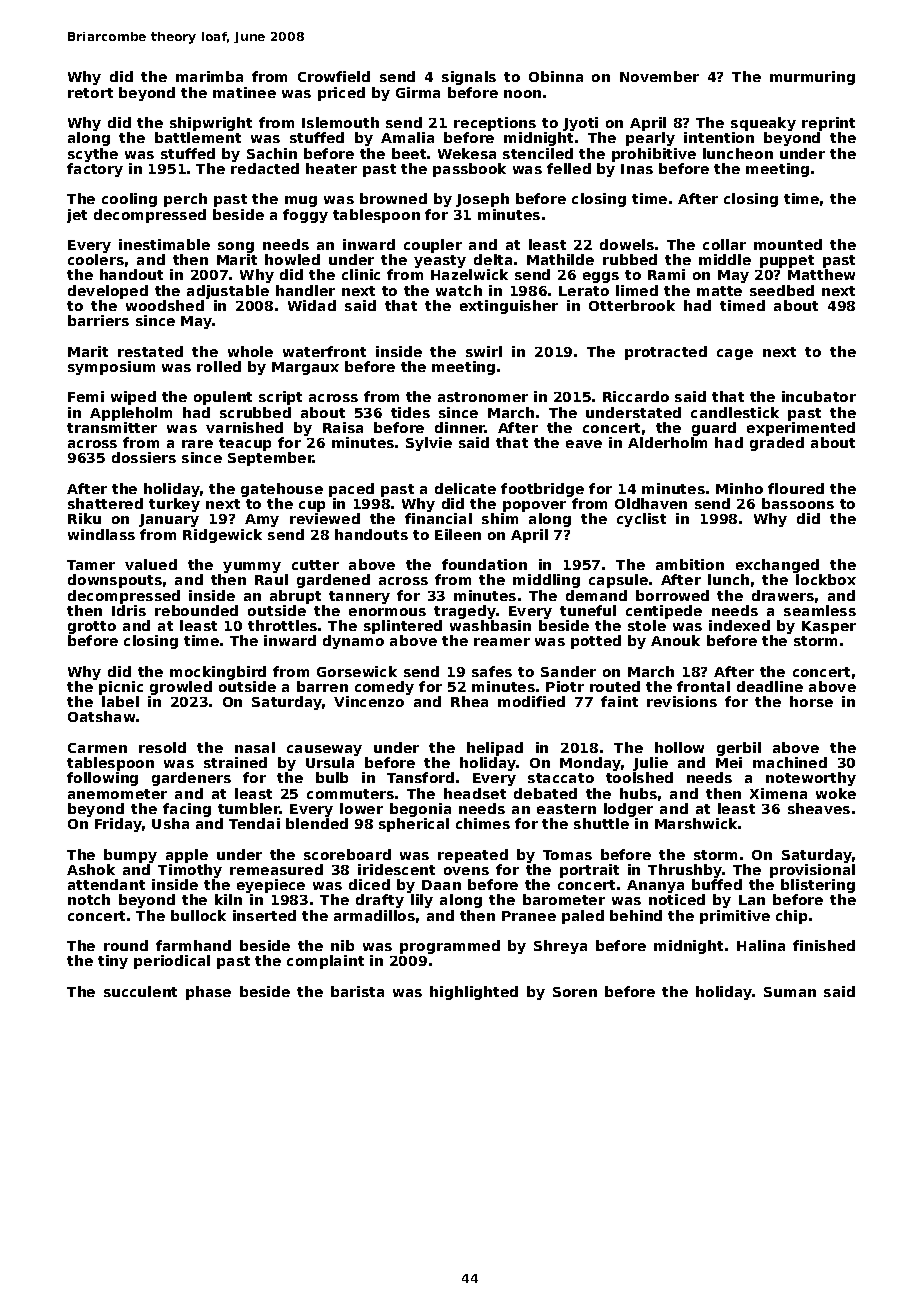 This screenshot has height=1308, width=924. What do you see at coordinates (509, 307) in the screenshot?
I see `extinguisher` at bounding box center [509, 307].
